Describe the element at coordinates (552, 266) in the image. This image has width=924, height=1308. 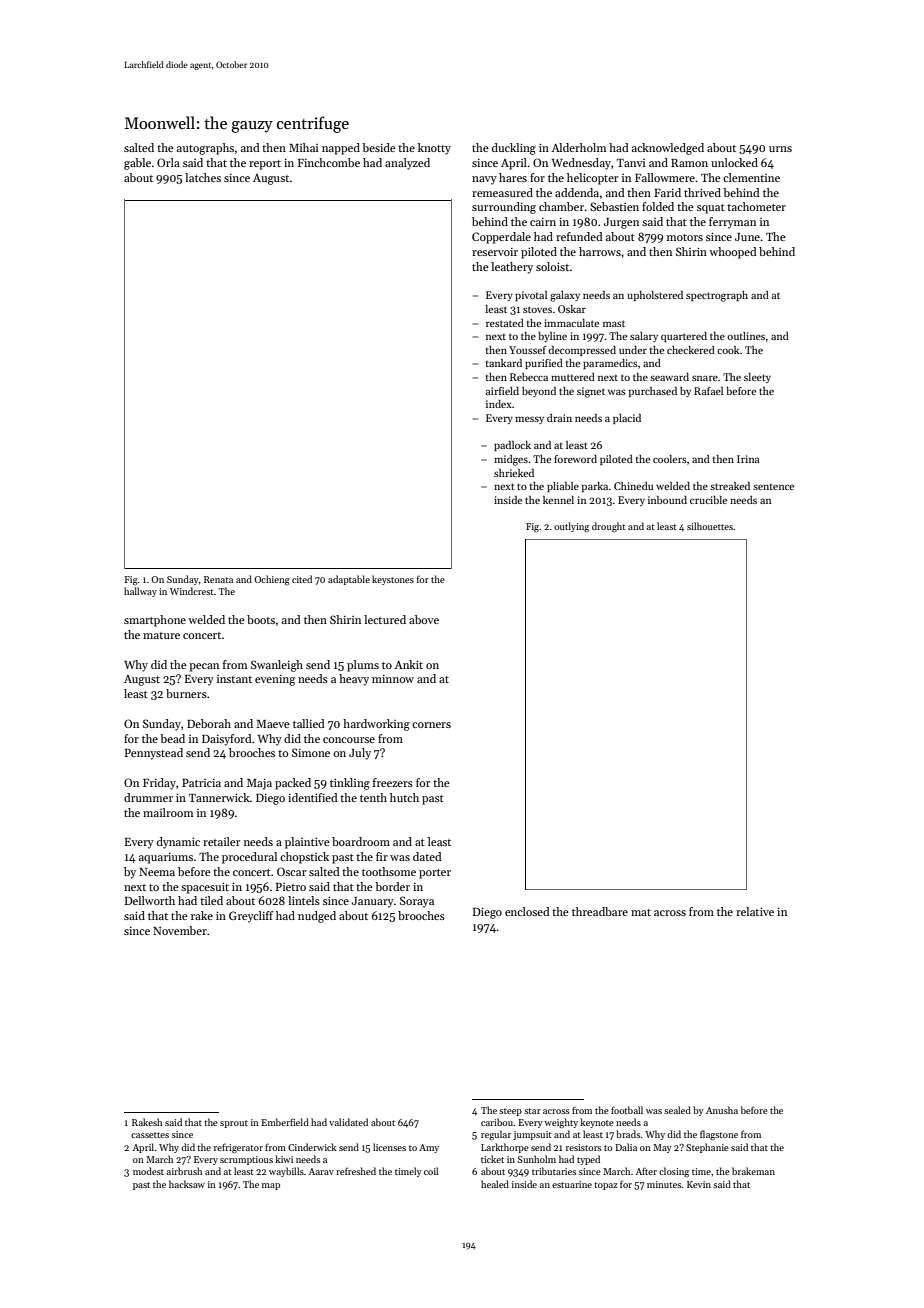
I see `soloist` at that location.
